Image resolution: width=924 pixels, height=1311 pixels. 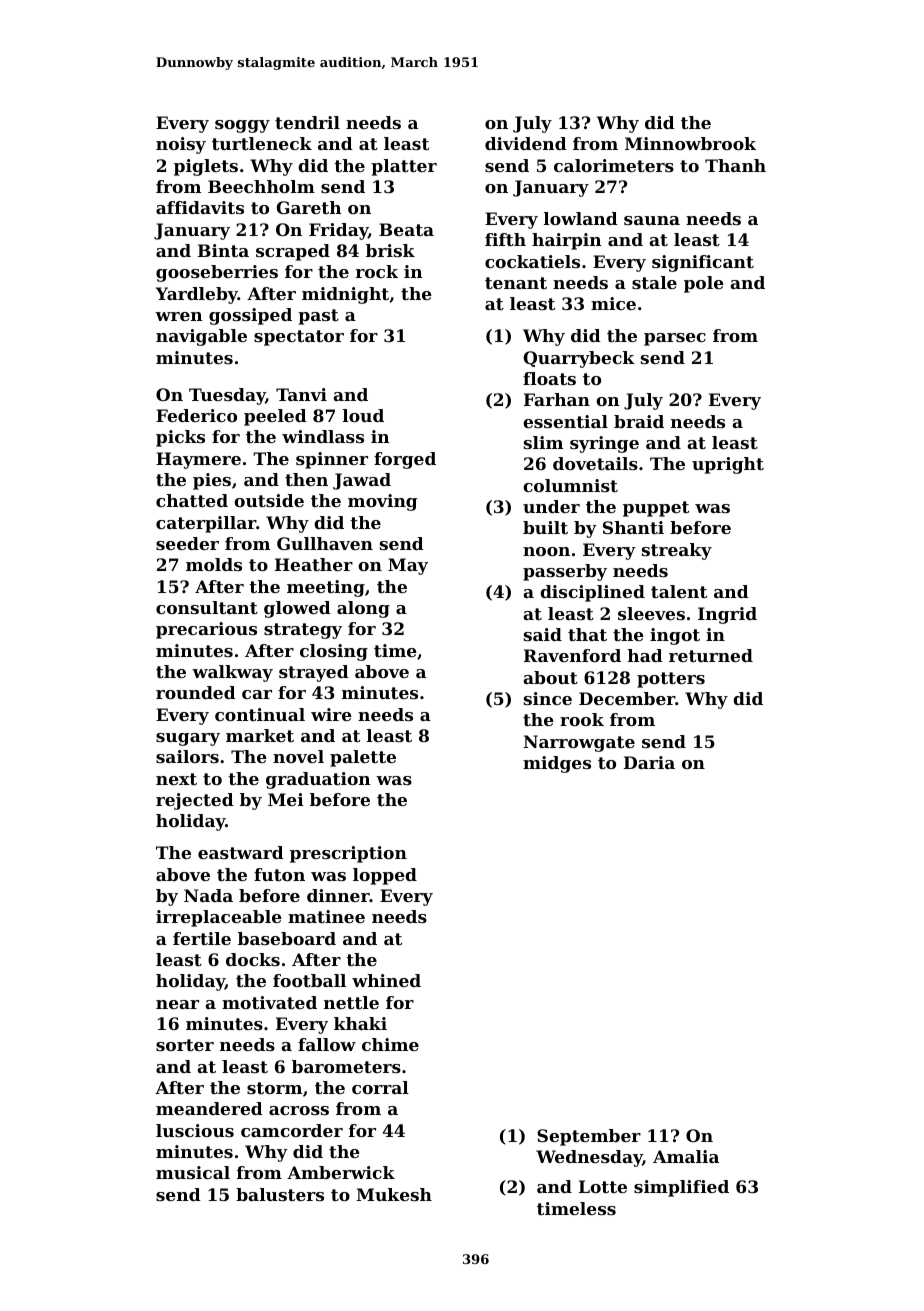 What do you see at coordinates (704, 284) in the screenshot?
I see `pole` at bounding box center [704, 284].
